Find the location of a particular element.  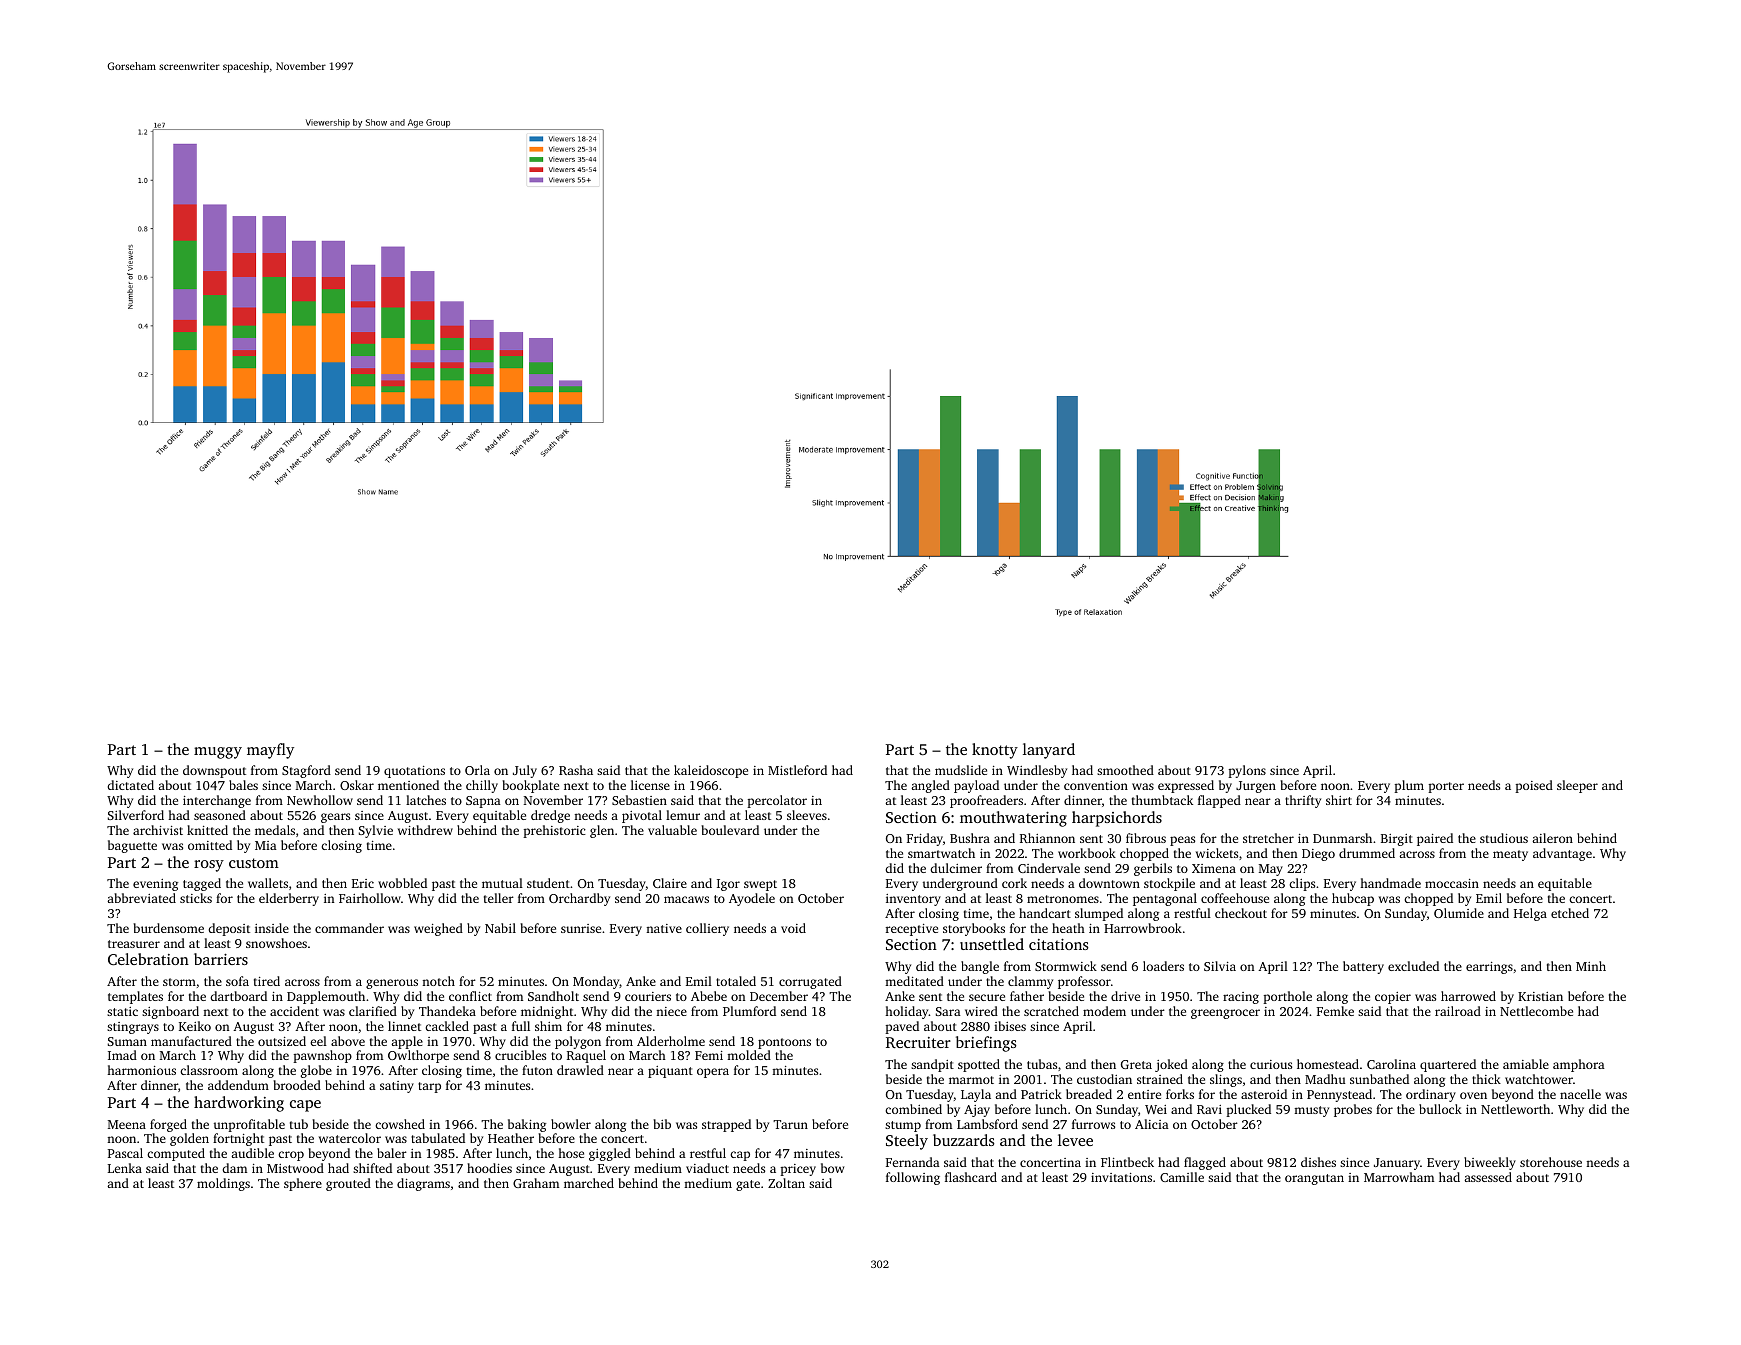

thrifty is located at coordinates (1303, 801).
